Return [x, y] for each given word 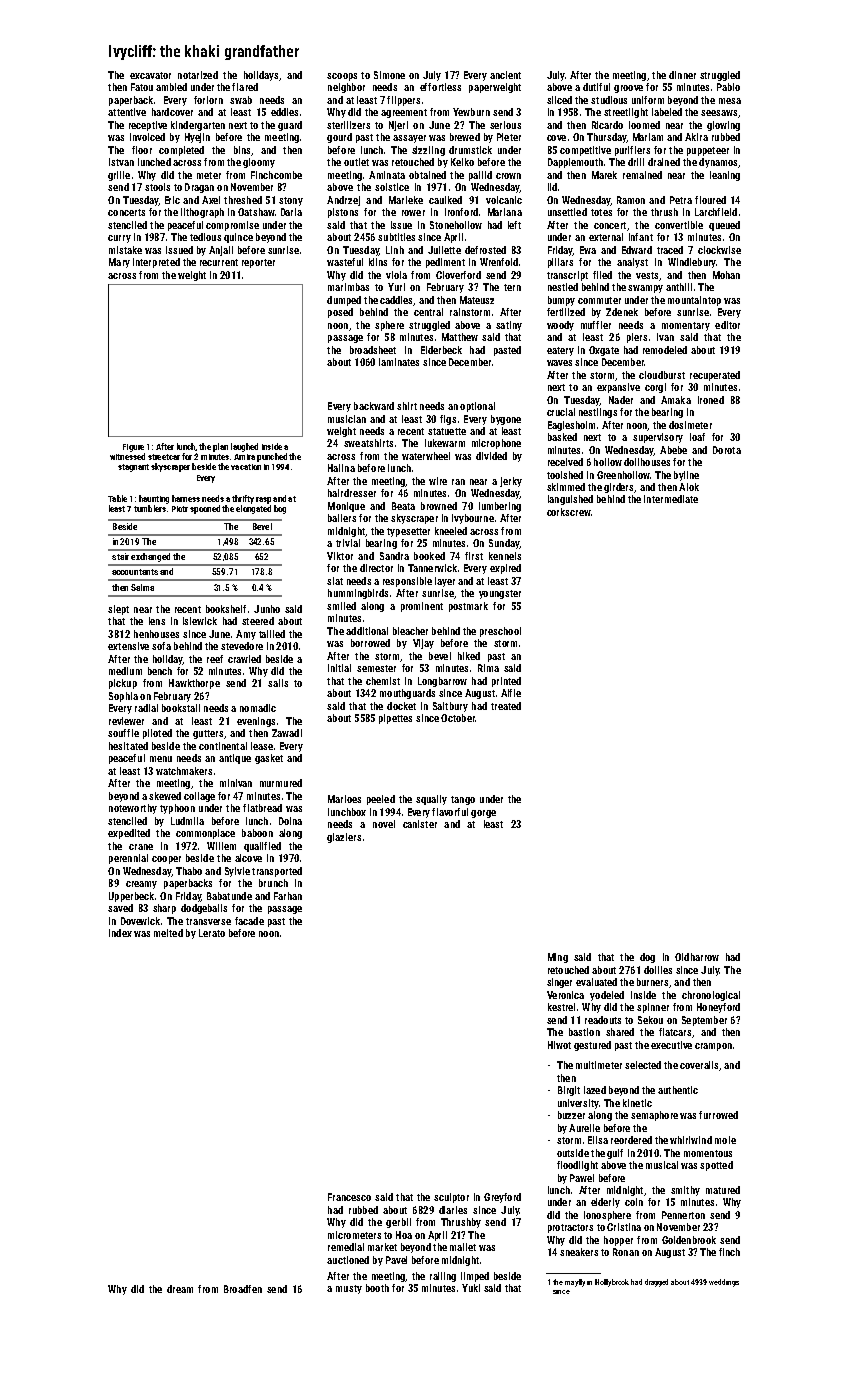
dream [180, 1289]
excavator [150, 75]
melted [168, 933]
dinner [682, 75]
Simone [389, 75]
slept [118, 610]
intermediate [671, 499]
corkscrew [569, 512]
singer [559, 983]
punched [272, 457]
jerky [511, 482]
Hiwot [559, 1045]
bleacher [410, 631]
